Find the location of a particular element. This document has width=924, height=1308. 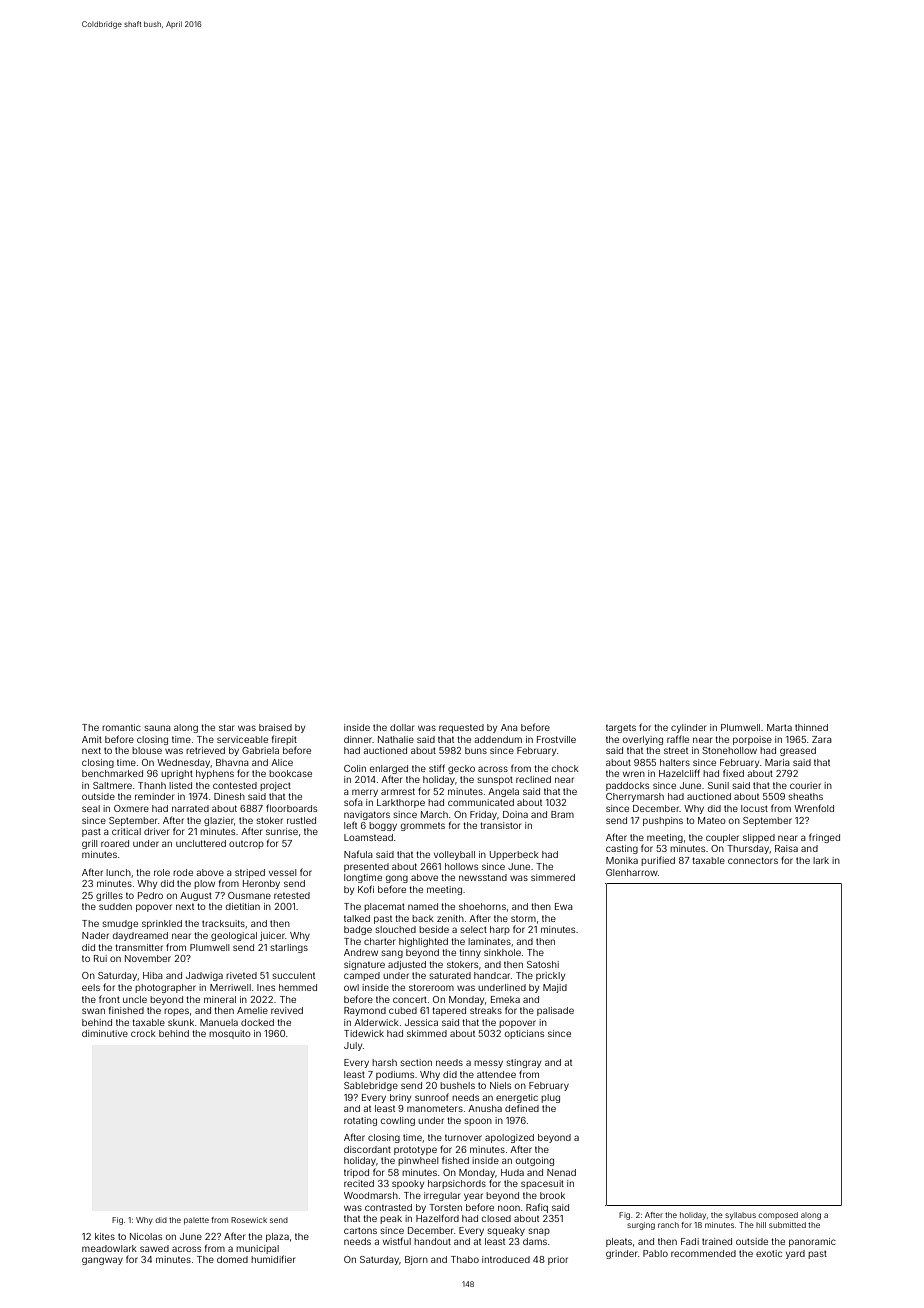

greased is located at coordinates (798, 751).
